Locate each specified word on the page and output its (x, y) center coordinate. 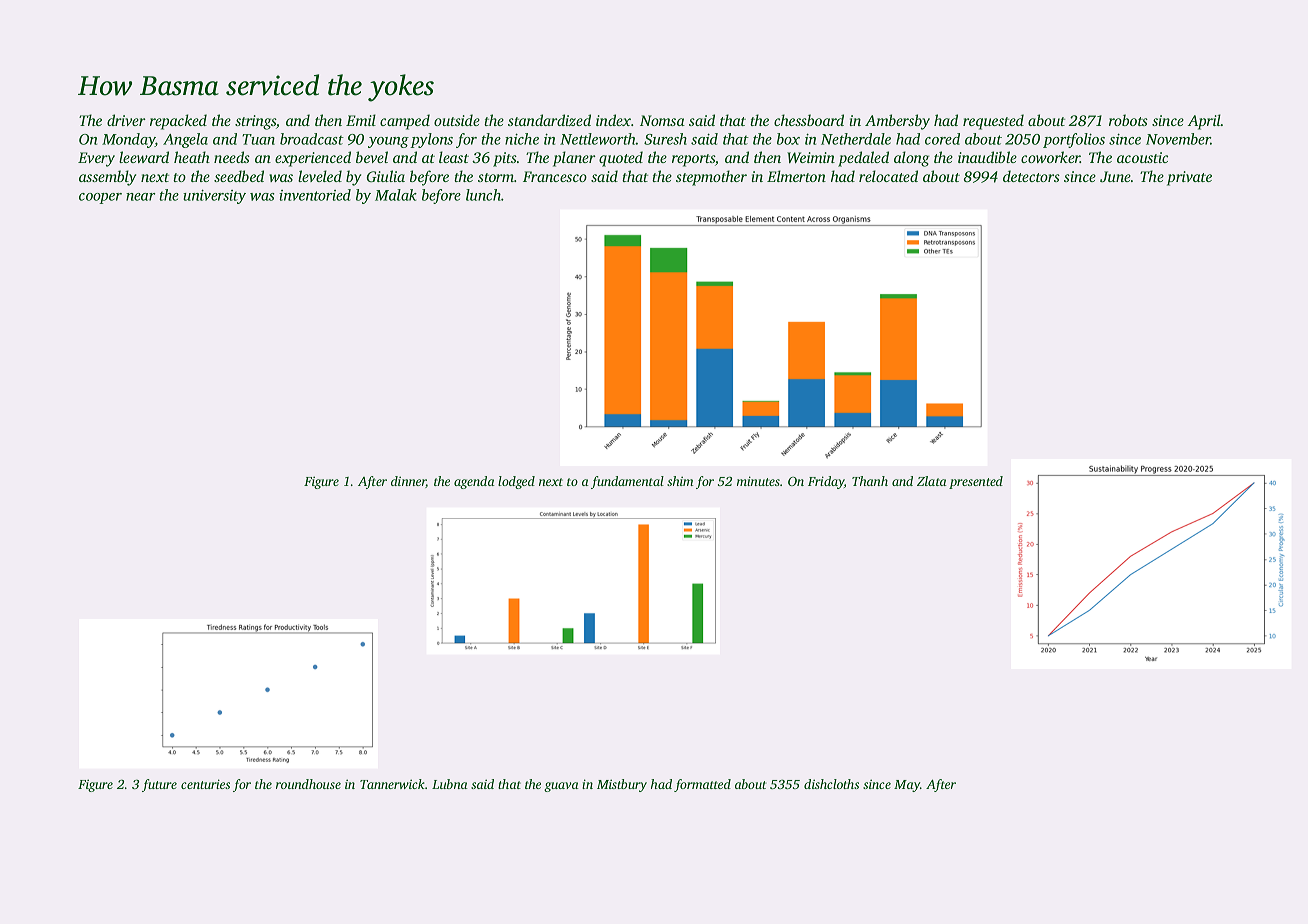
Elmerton (796, 176)
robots (1128, 120)
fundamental (627, 482)
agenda (474, 482)
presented (976, 482)
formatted (702, 785)
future (159, 785)
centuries (205, 784)
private (1189, 178)
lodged (516, 482)
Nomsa (662, 120)
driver (126, 120)
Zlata (932, 481)
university (214, 196)
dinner (408, 482)
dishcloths (831, 784)
